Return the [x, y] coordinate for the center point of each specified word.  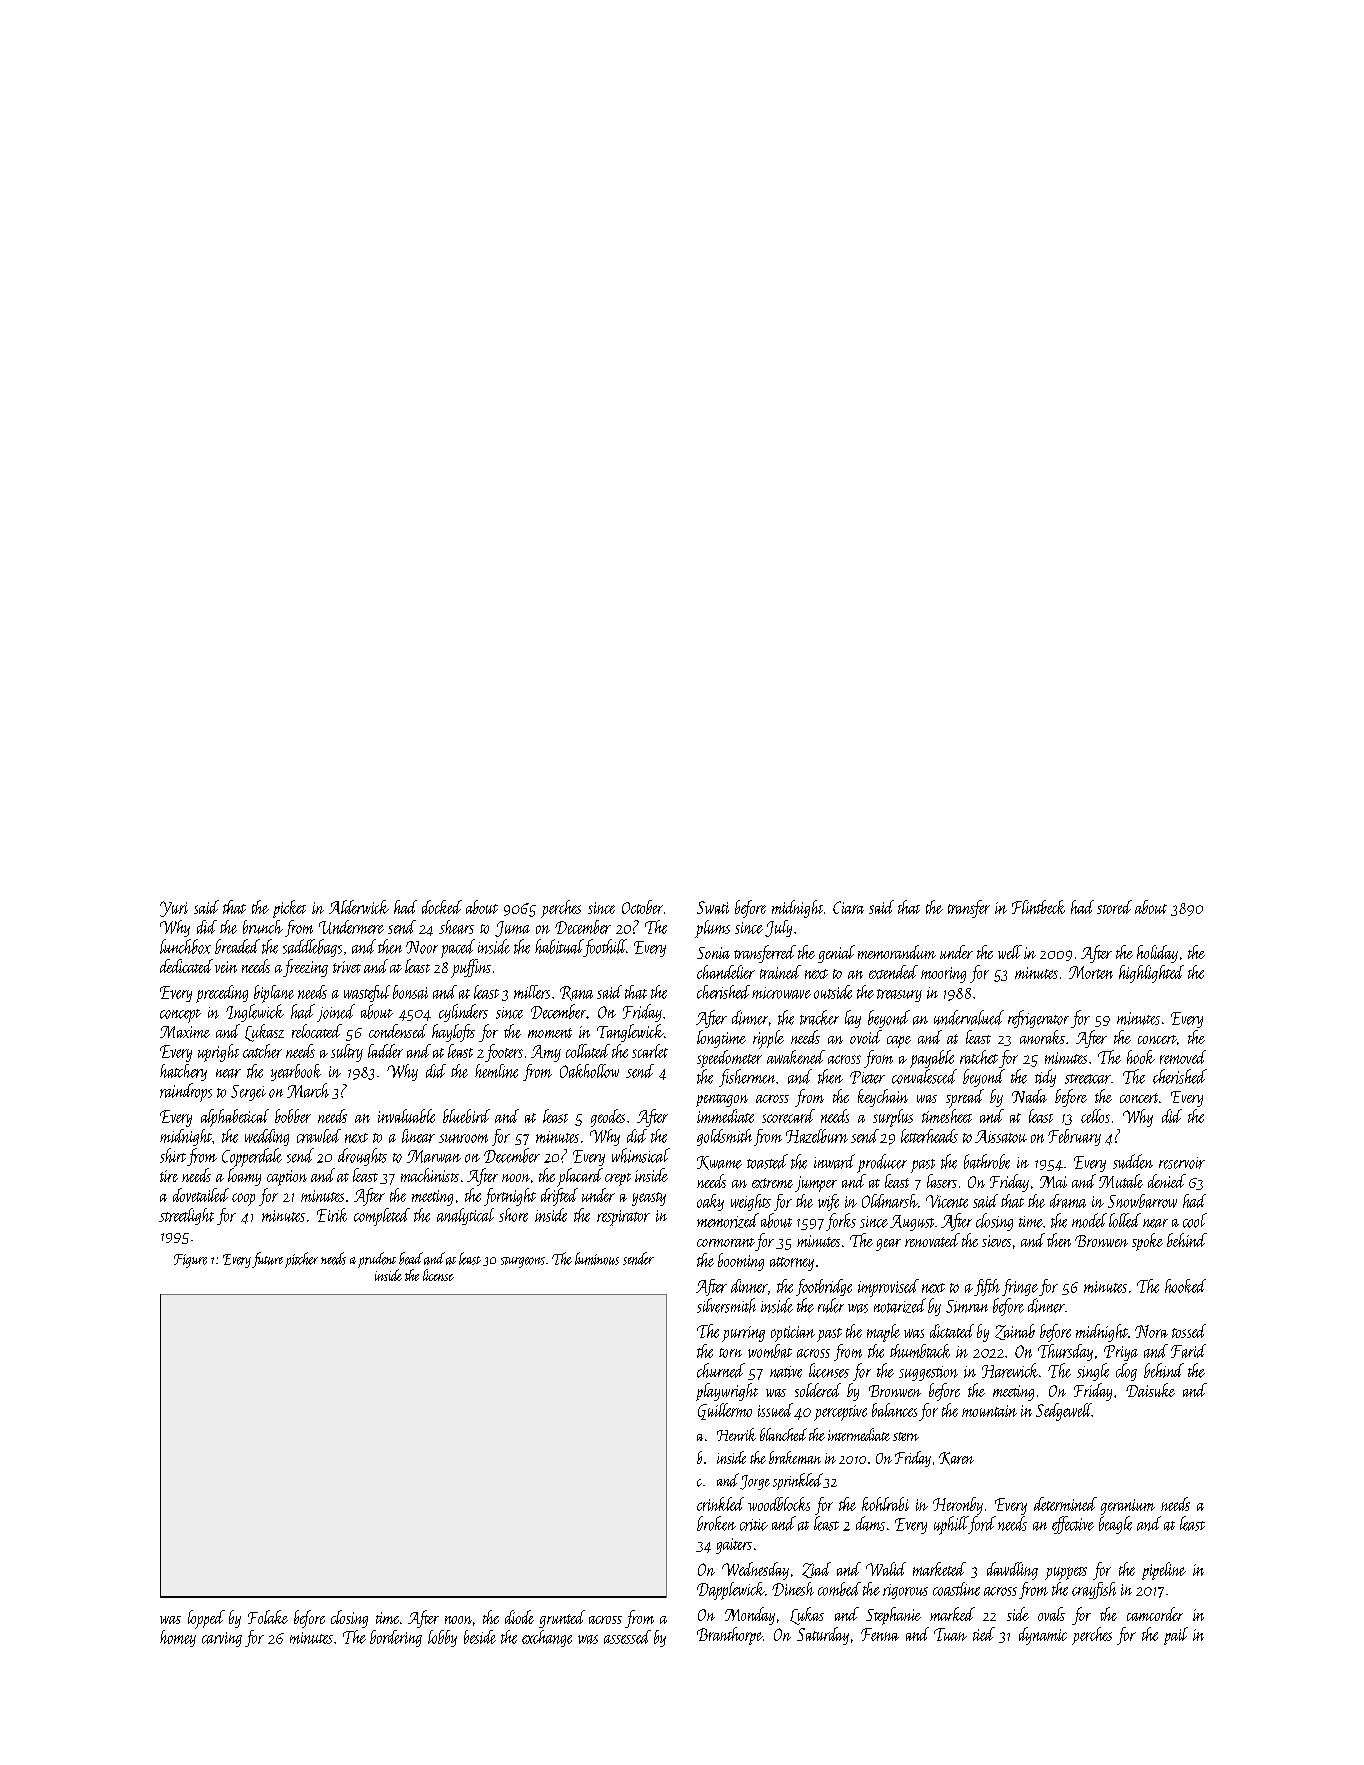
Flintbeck [1038, 907]
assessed [627, 1637]
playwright [727, 1392]
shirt [173, 1155]
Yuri [174, 909]
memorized [728, 1220]
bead [411, 1258]
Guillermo [725, 1411]
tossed [1189, 1331]
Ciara [848, 907]
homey [178, 1638]
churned [721, 1370]
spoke [1147, 1242]
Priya [1121, 1353]
